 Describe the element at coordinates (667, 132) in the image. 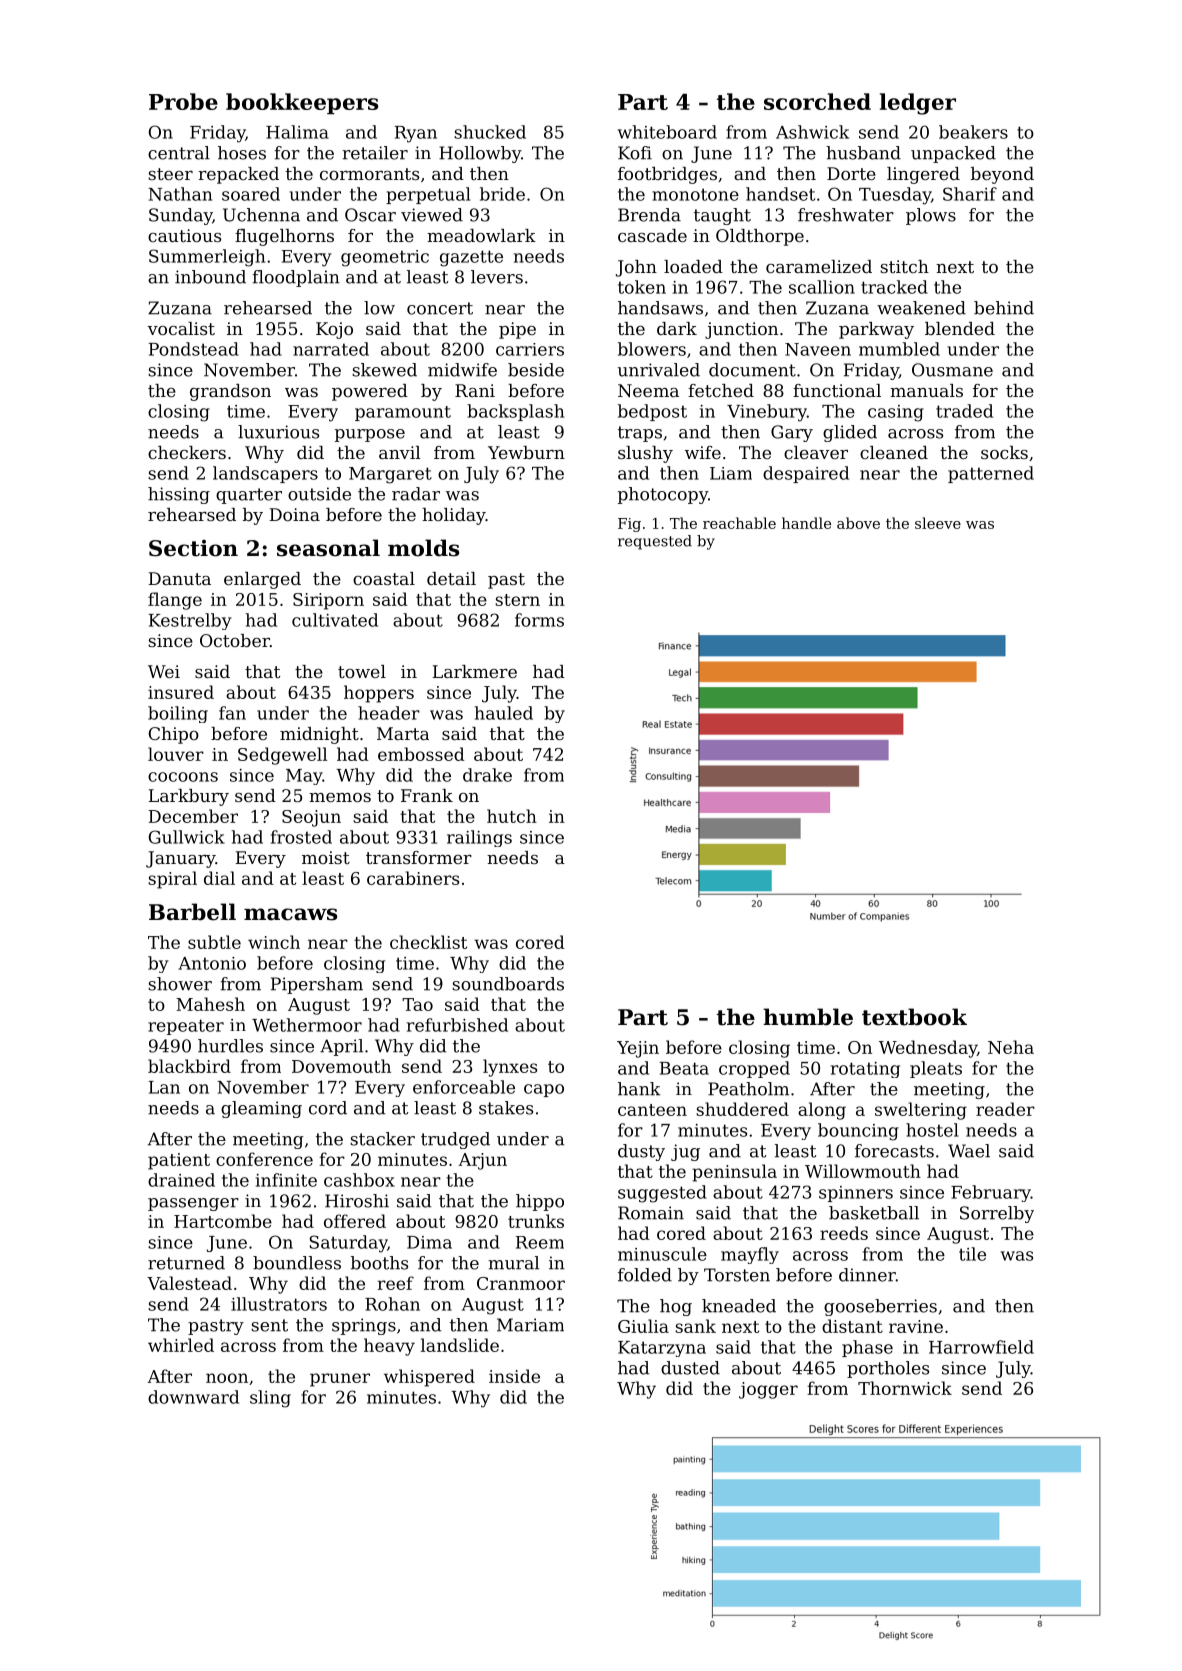

I see `whiteboard` at that location.
